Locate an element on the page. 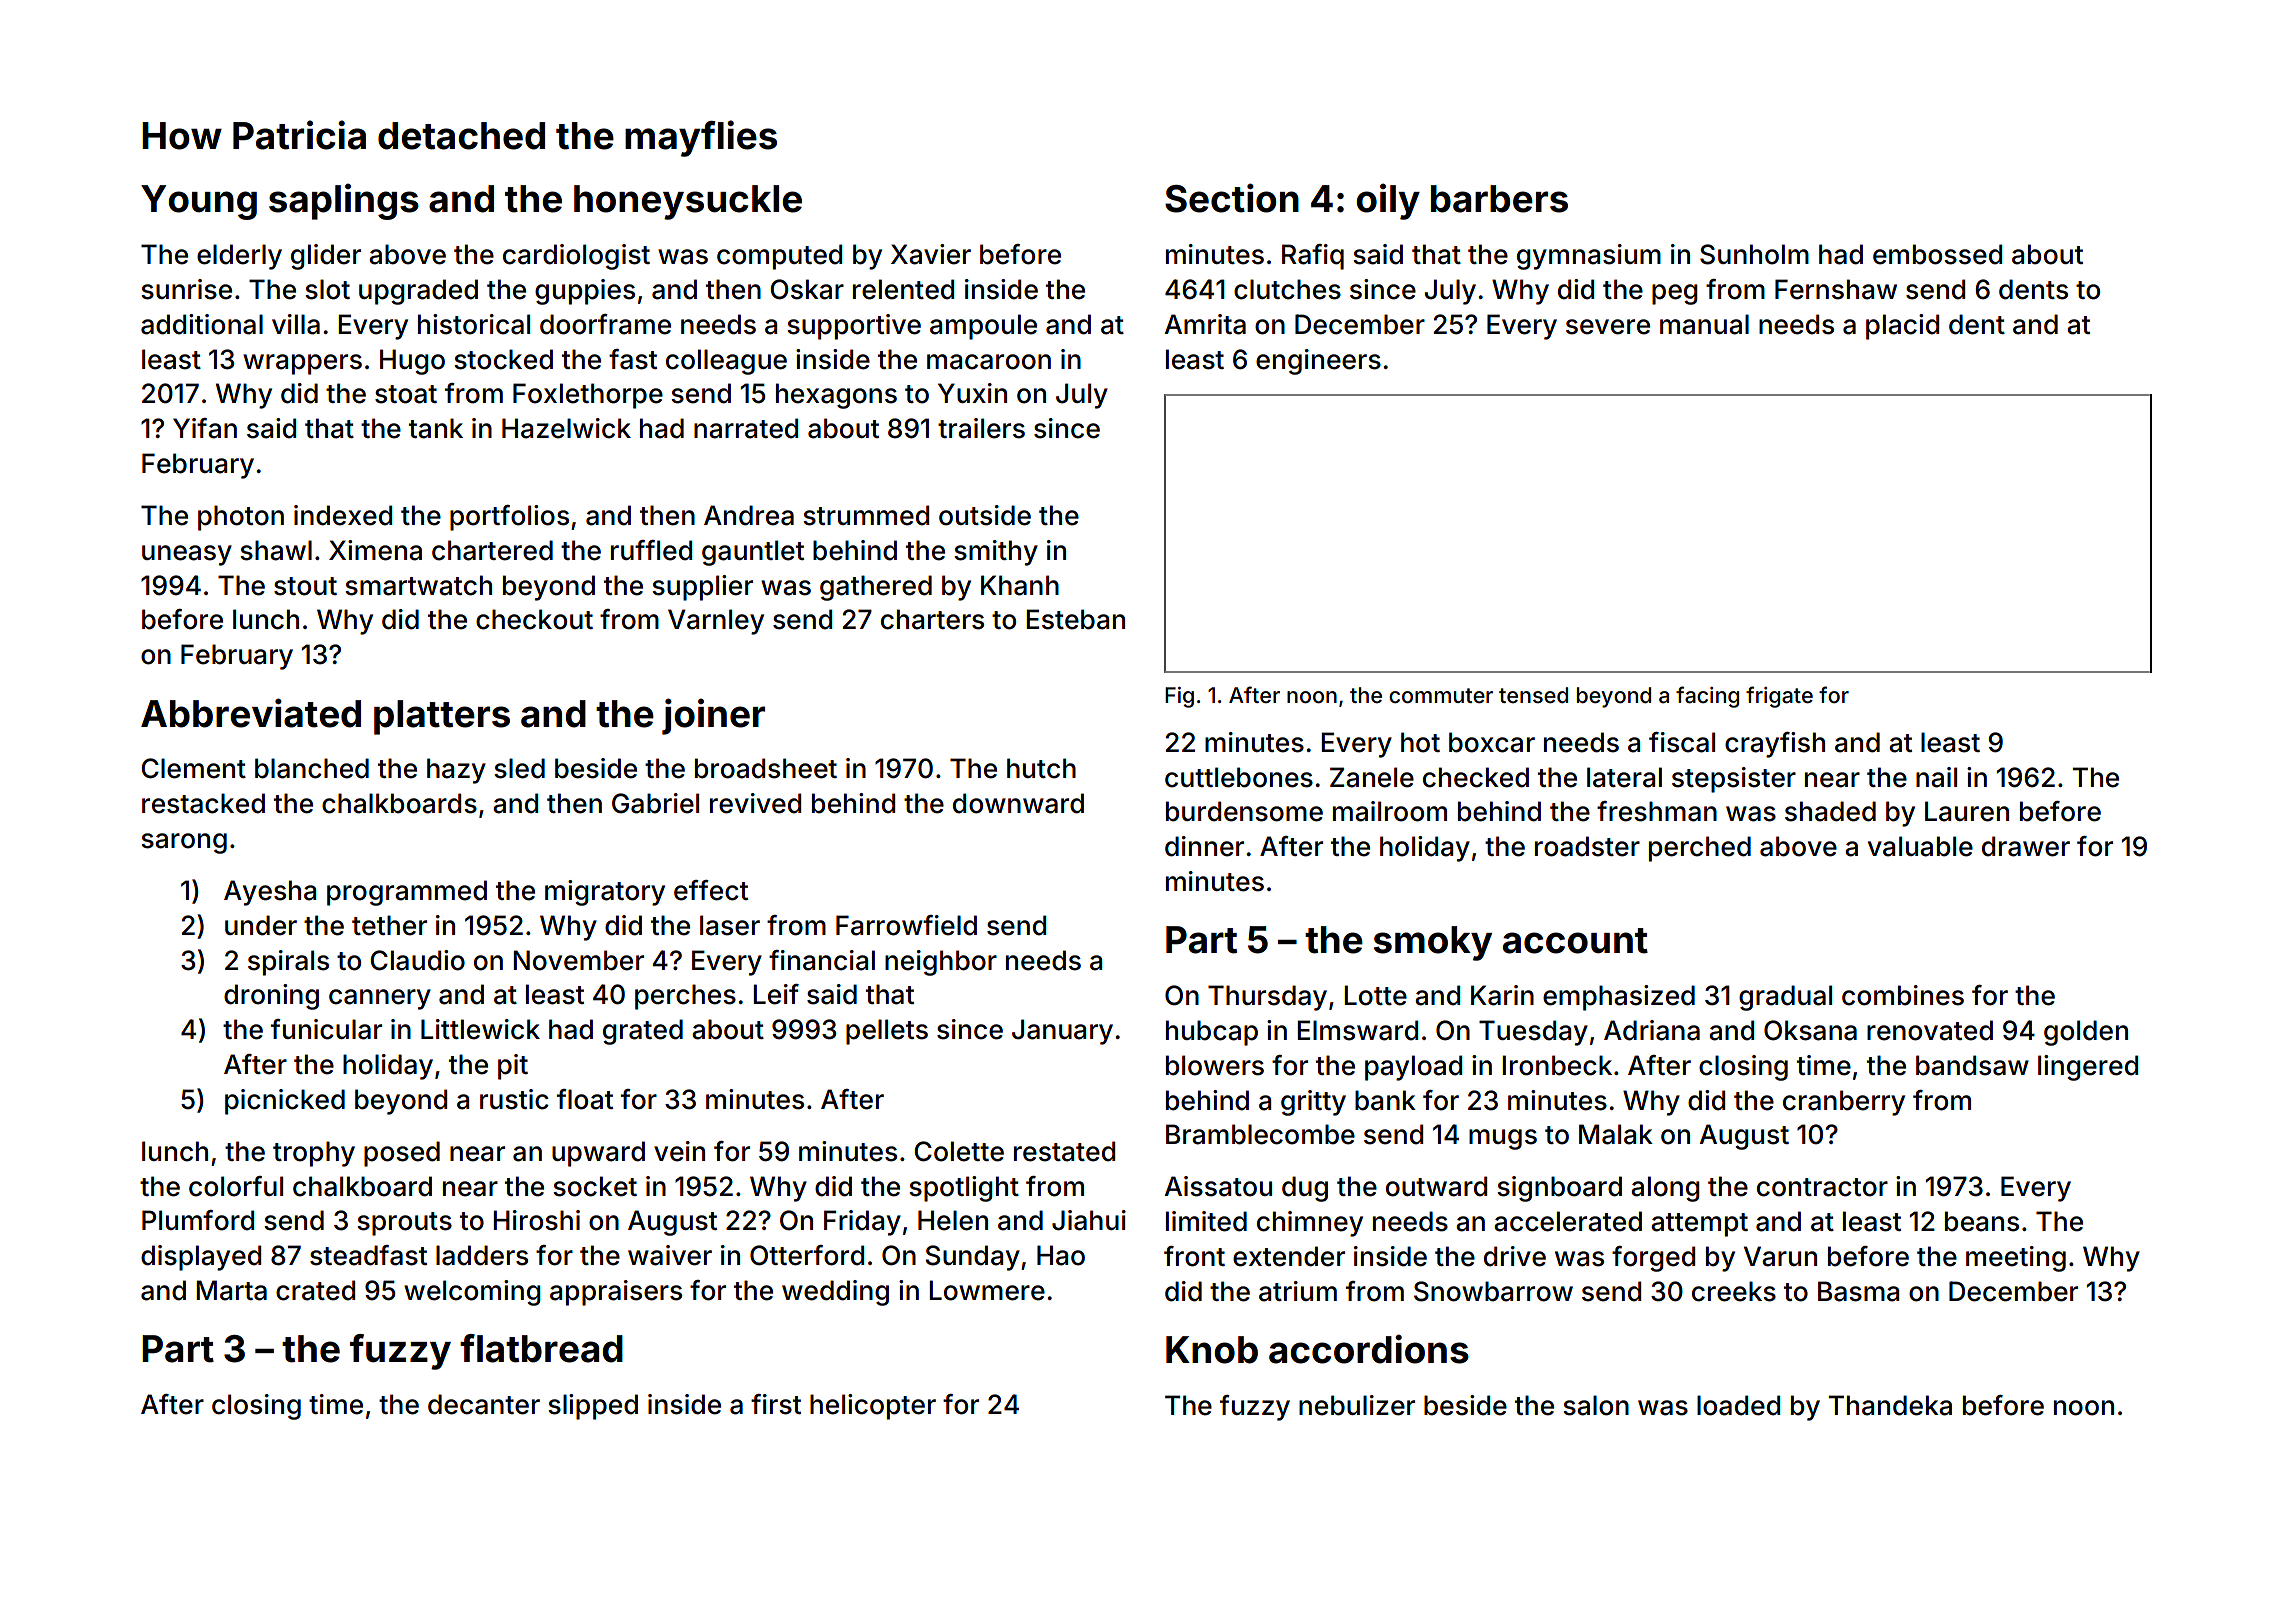  vein is located at coordinates (679, 1151).
